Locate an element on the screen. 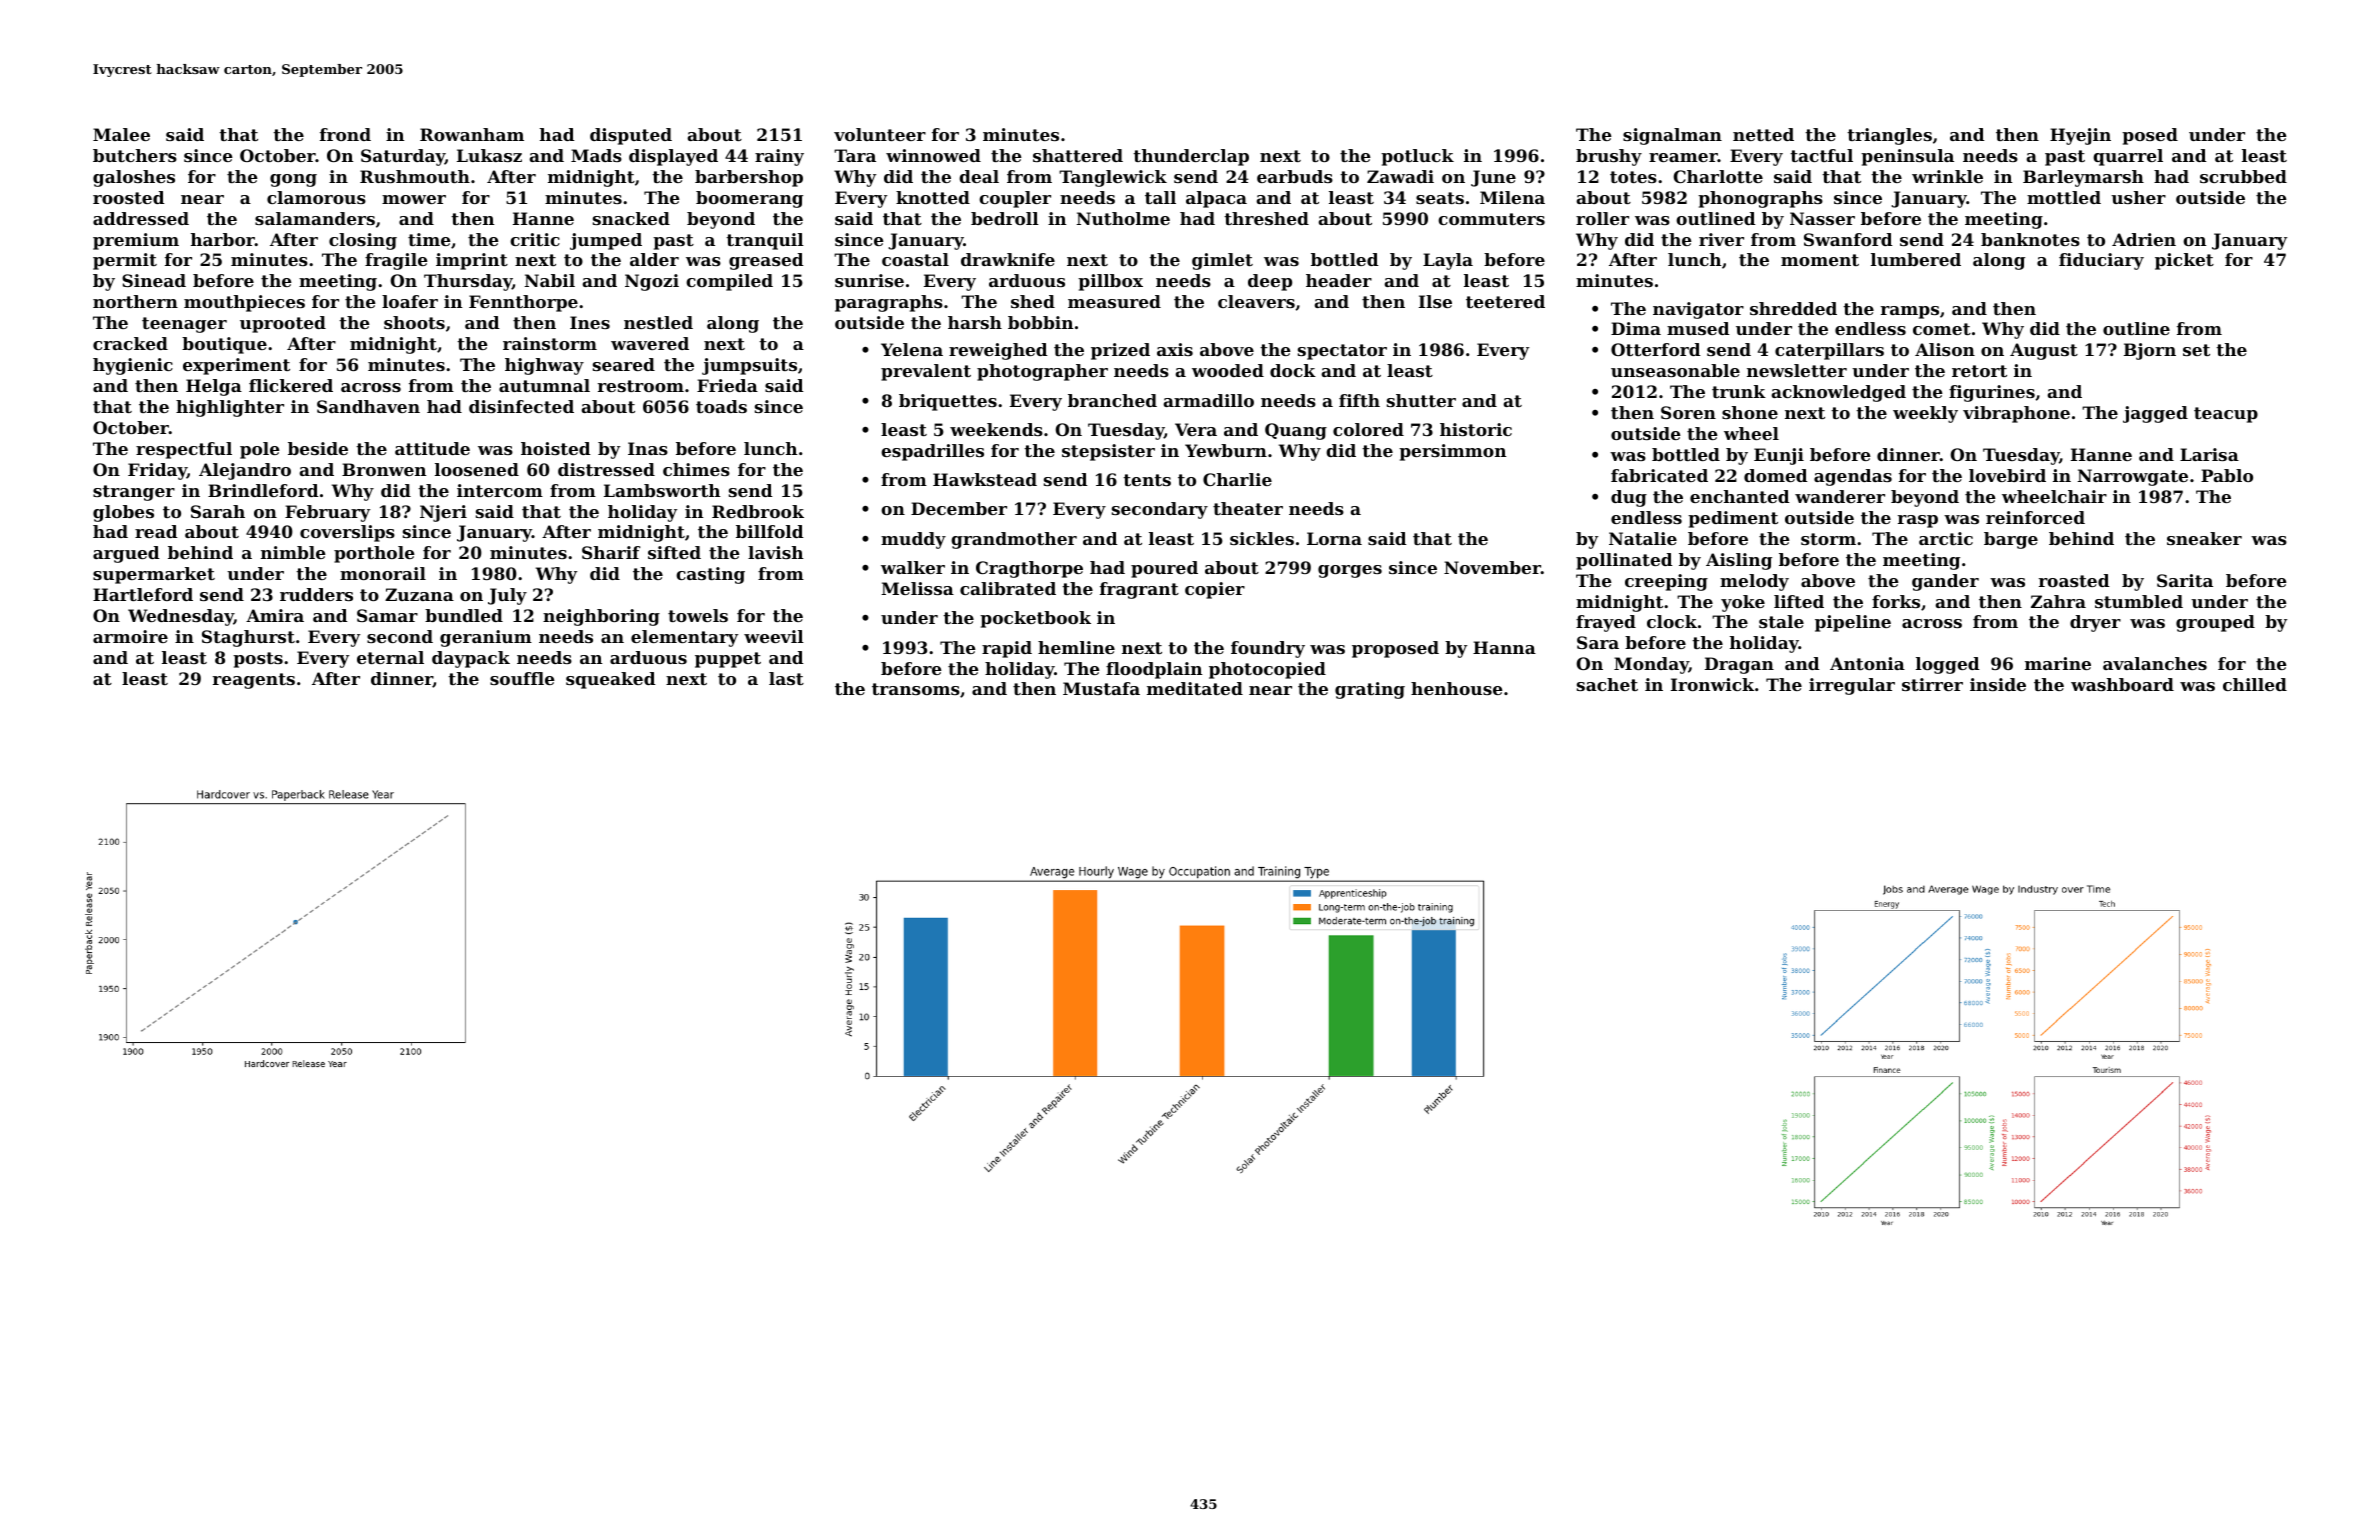 The width and height of the screenshot is (2380, 1540). salamanders is located at coordinates (315, 218).
